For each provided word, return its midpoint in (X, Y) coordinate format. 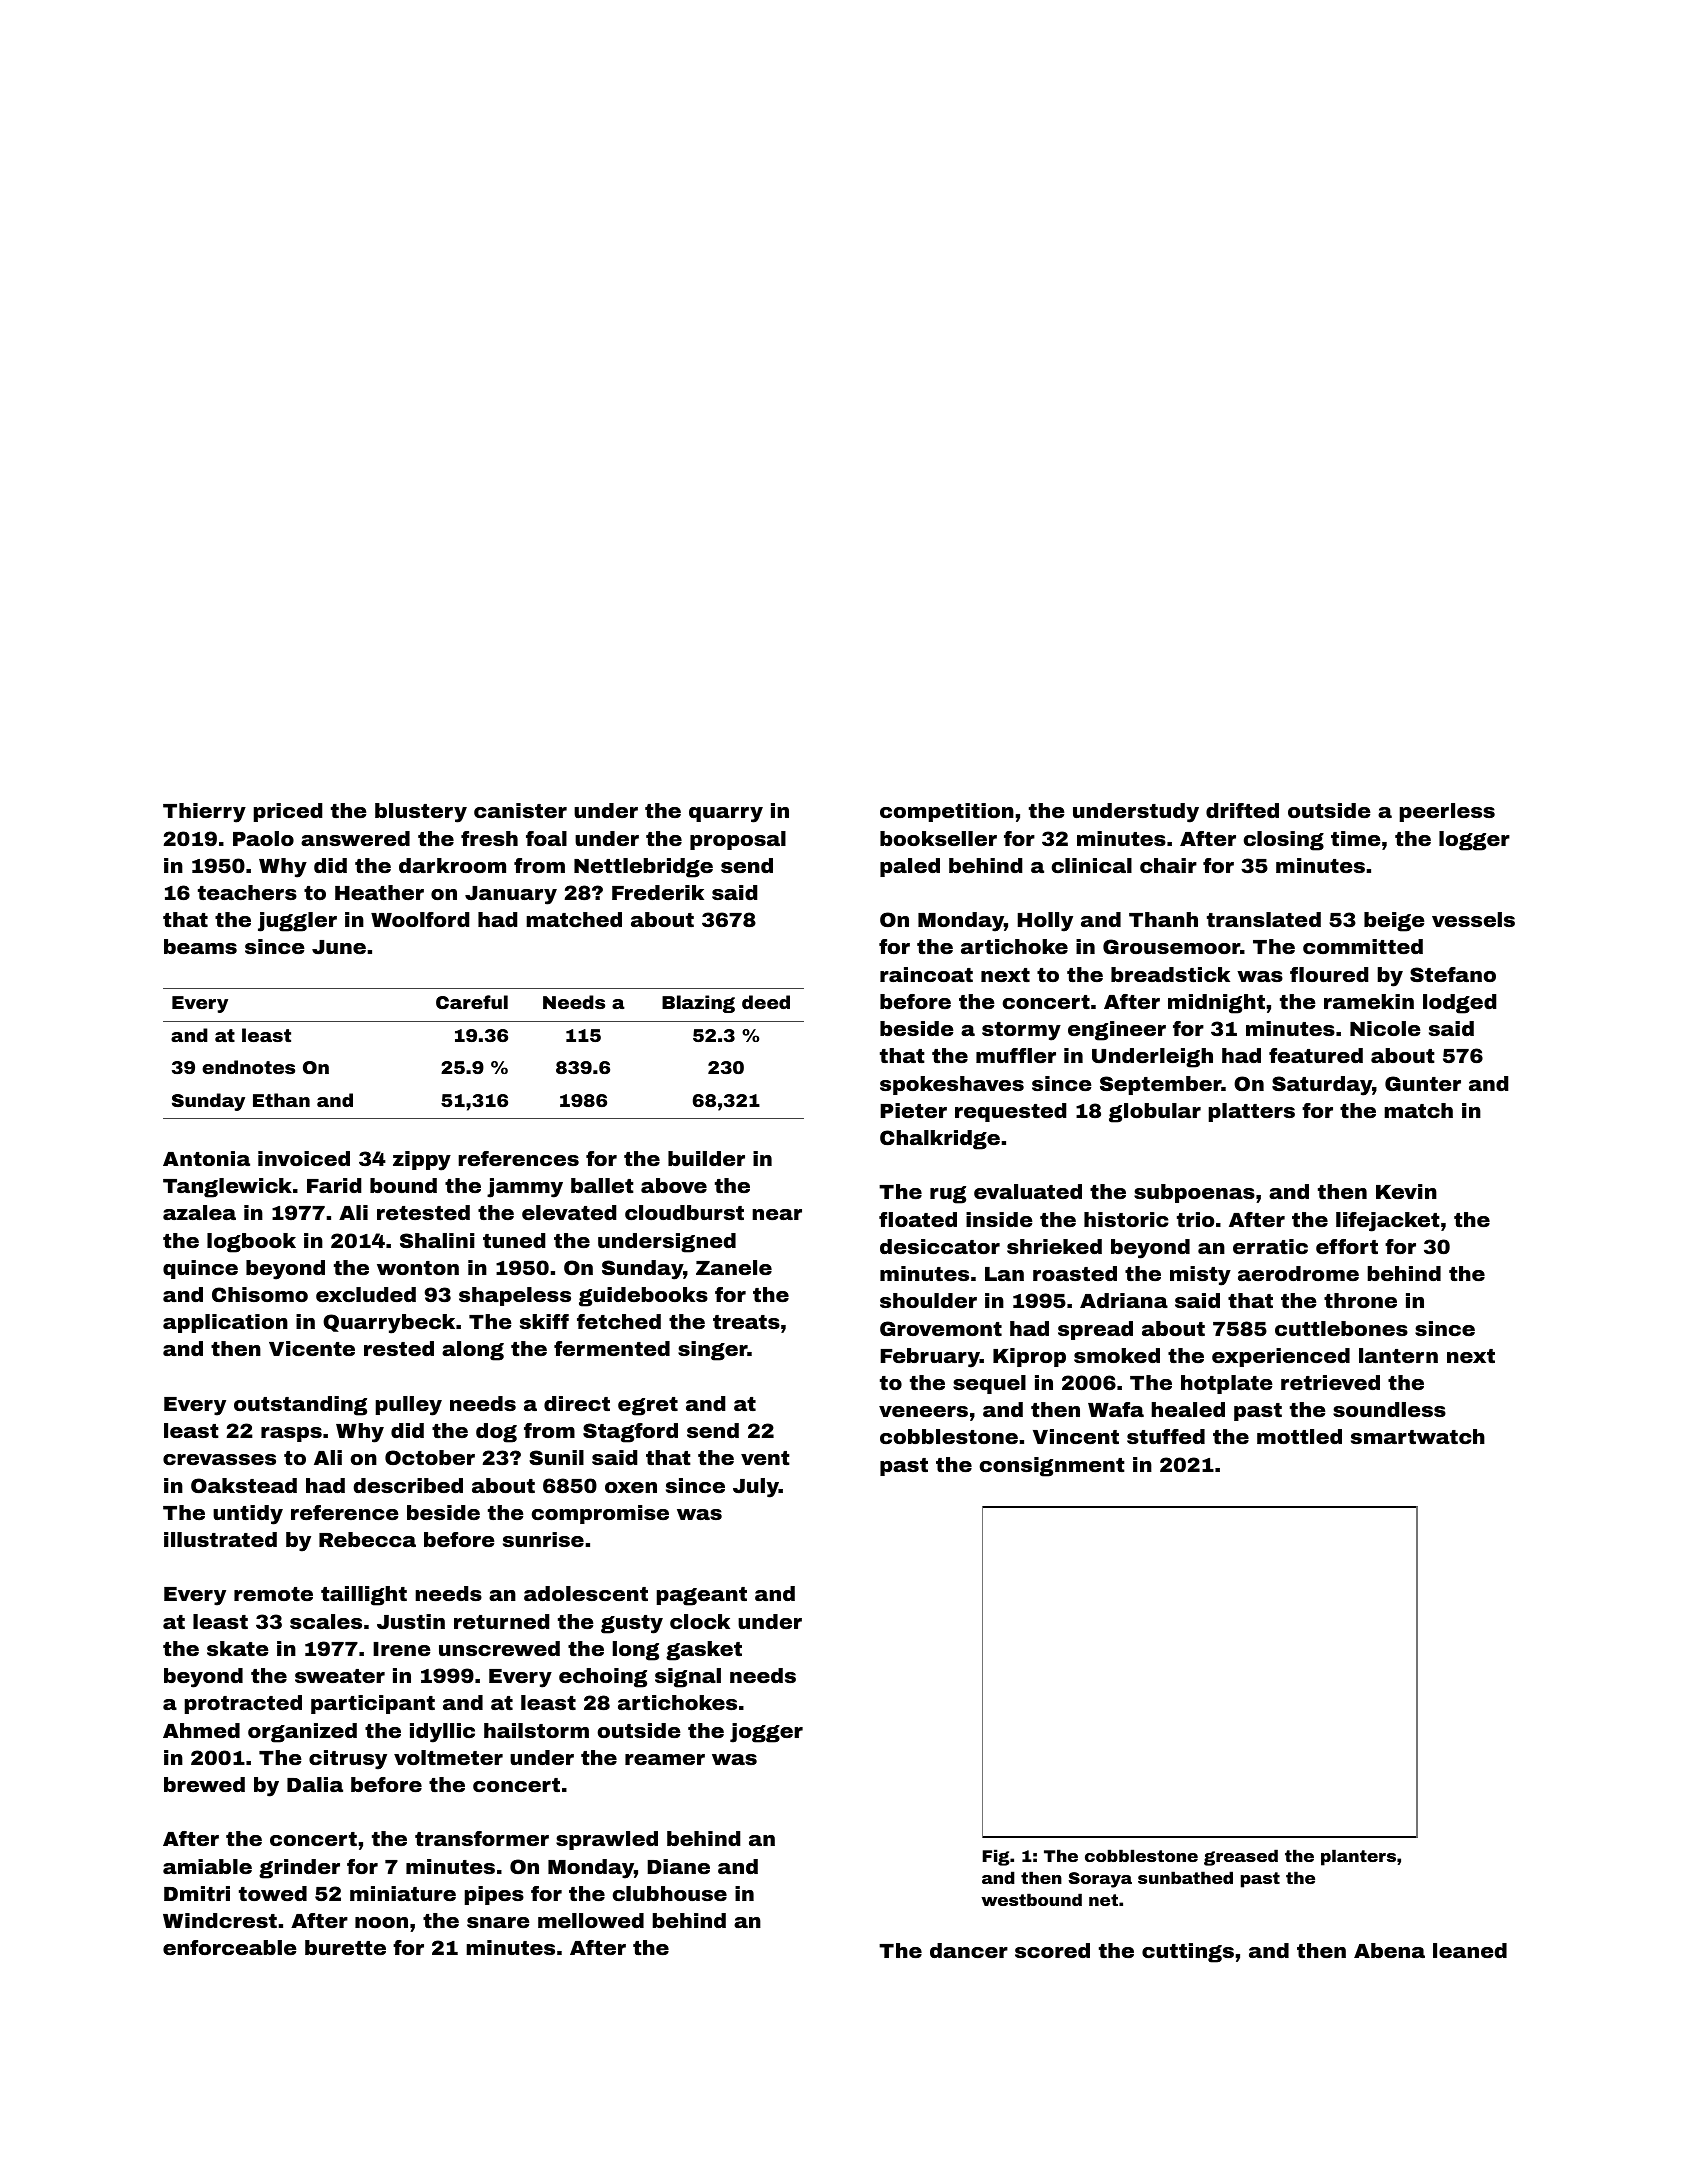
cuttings (1188, 1953)
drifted (1242, 810)
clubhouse (670, 1893)
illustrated (220, 1539)
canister (520, 810)
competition (947, 812)
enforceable (230, 1947)
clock (700, 1621)
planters (1358, 1857)
